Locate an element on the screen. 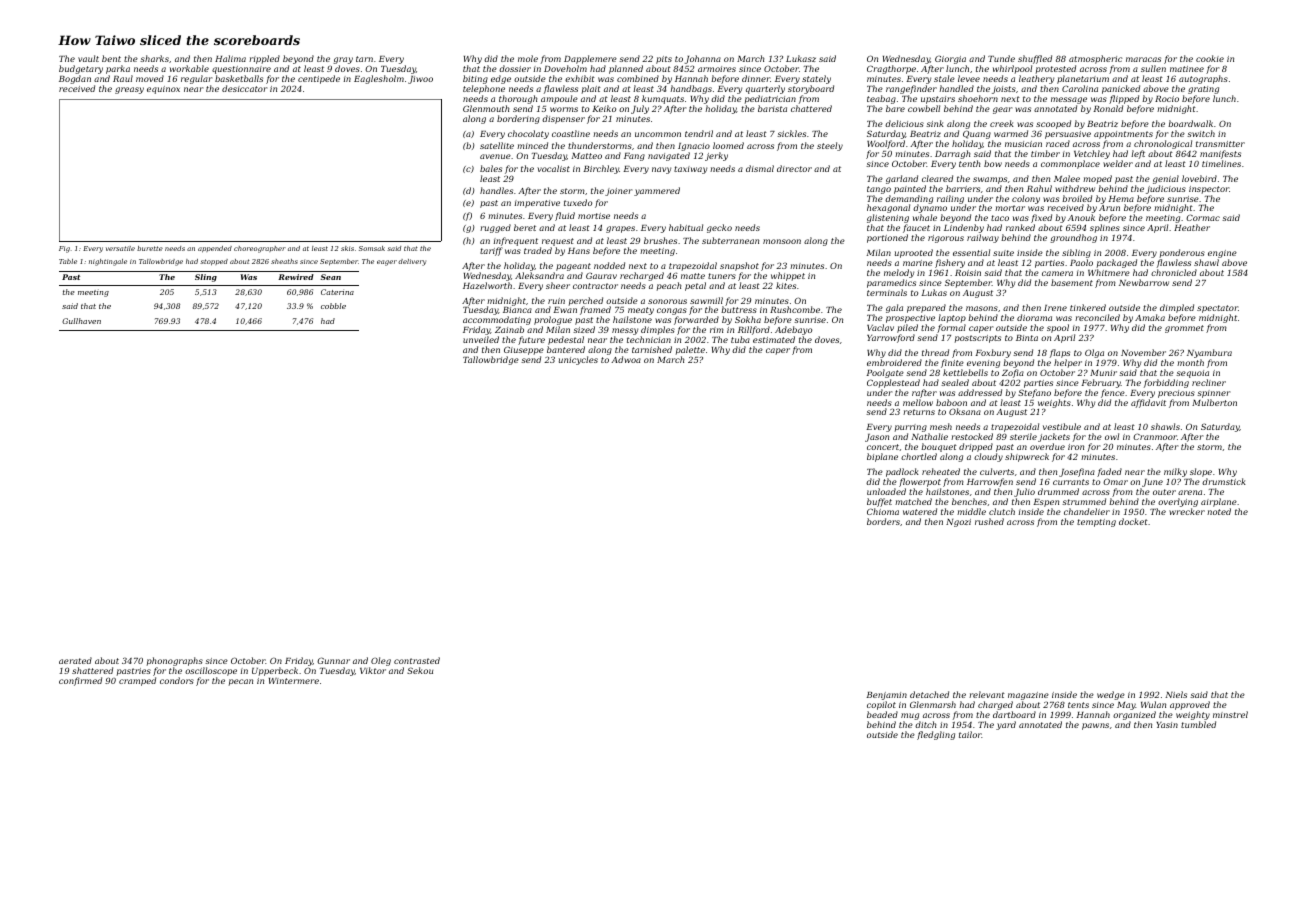 This screenshot has height=924, width=1308. Wintermere is located at coordinates (294, 681).
